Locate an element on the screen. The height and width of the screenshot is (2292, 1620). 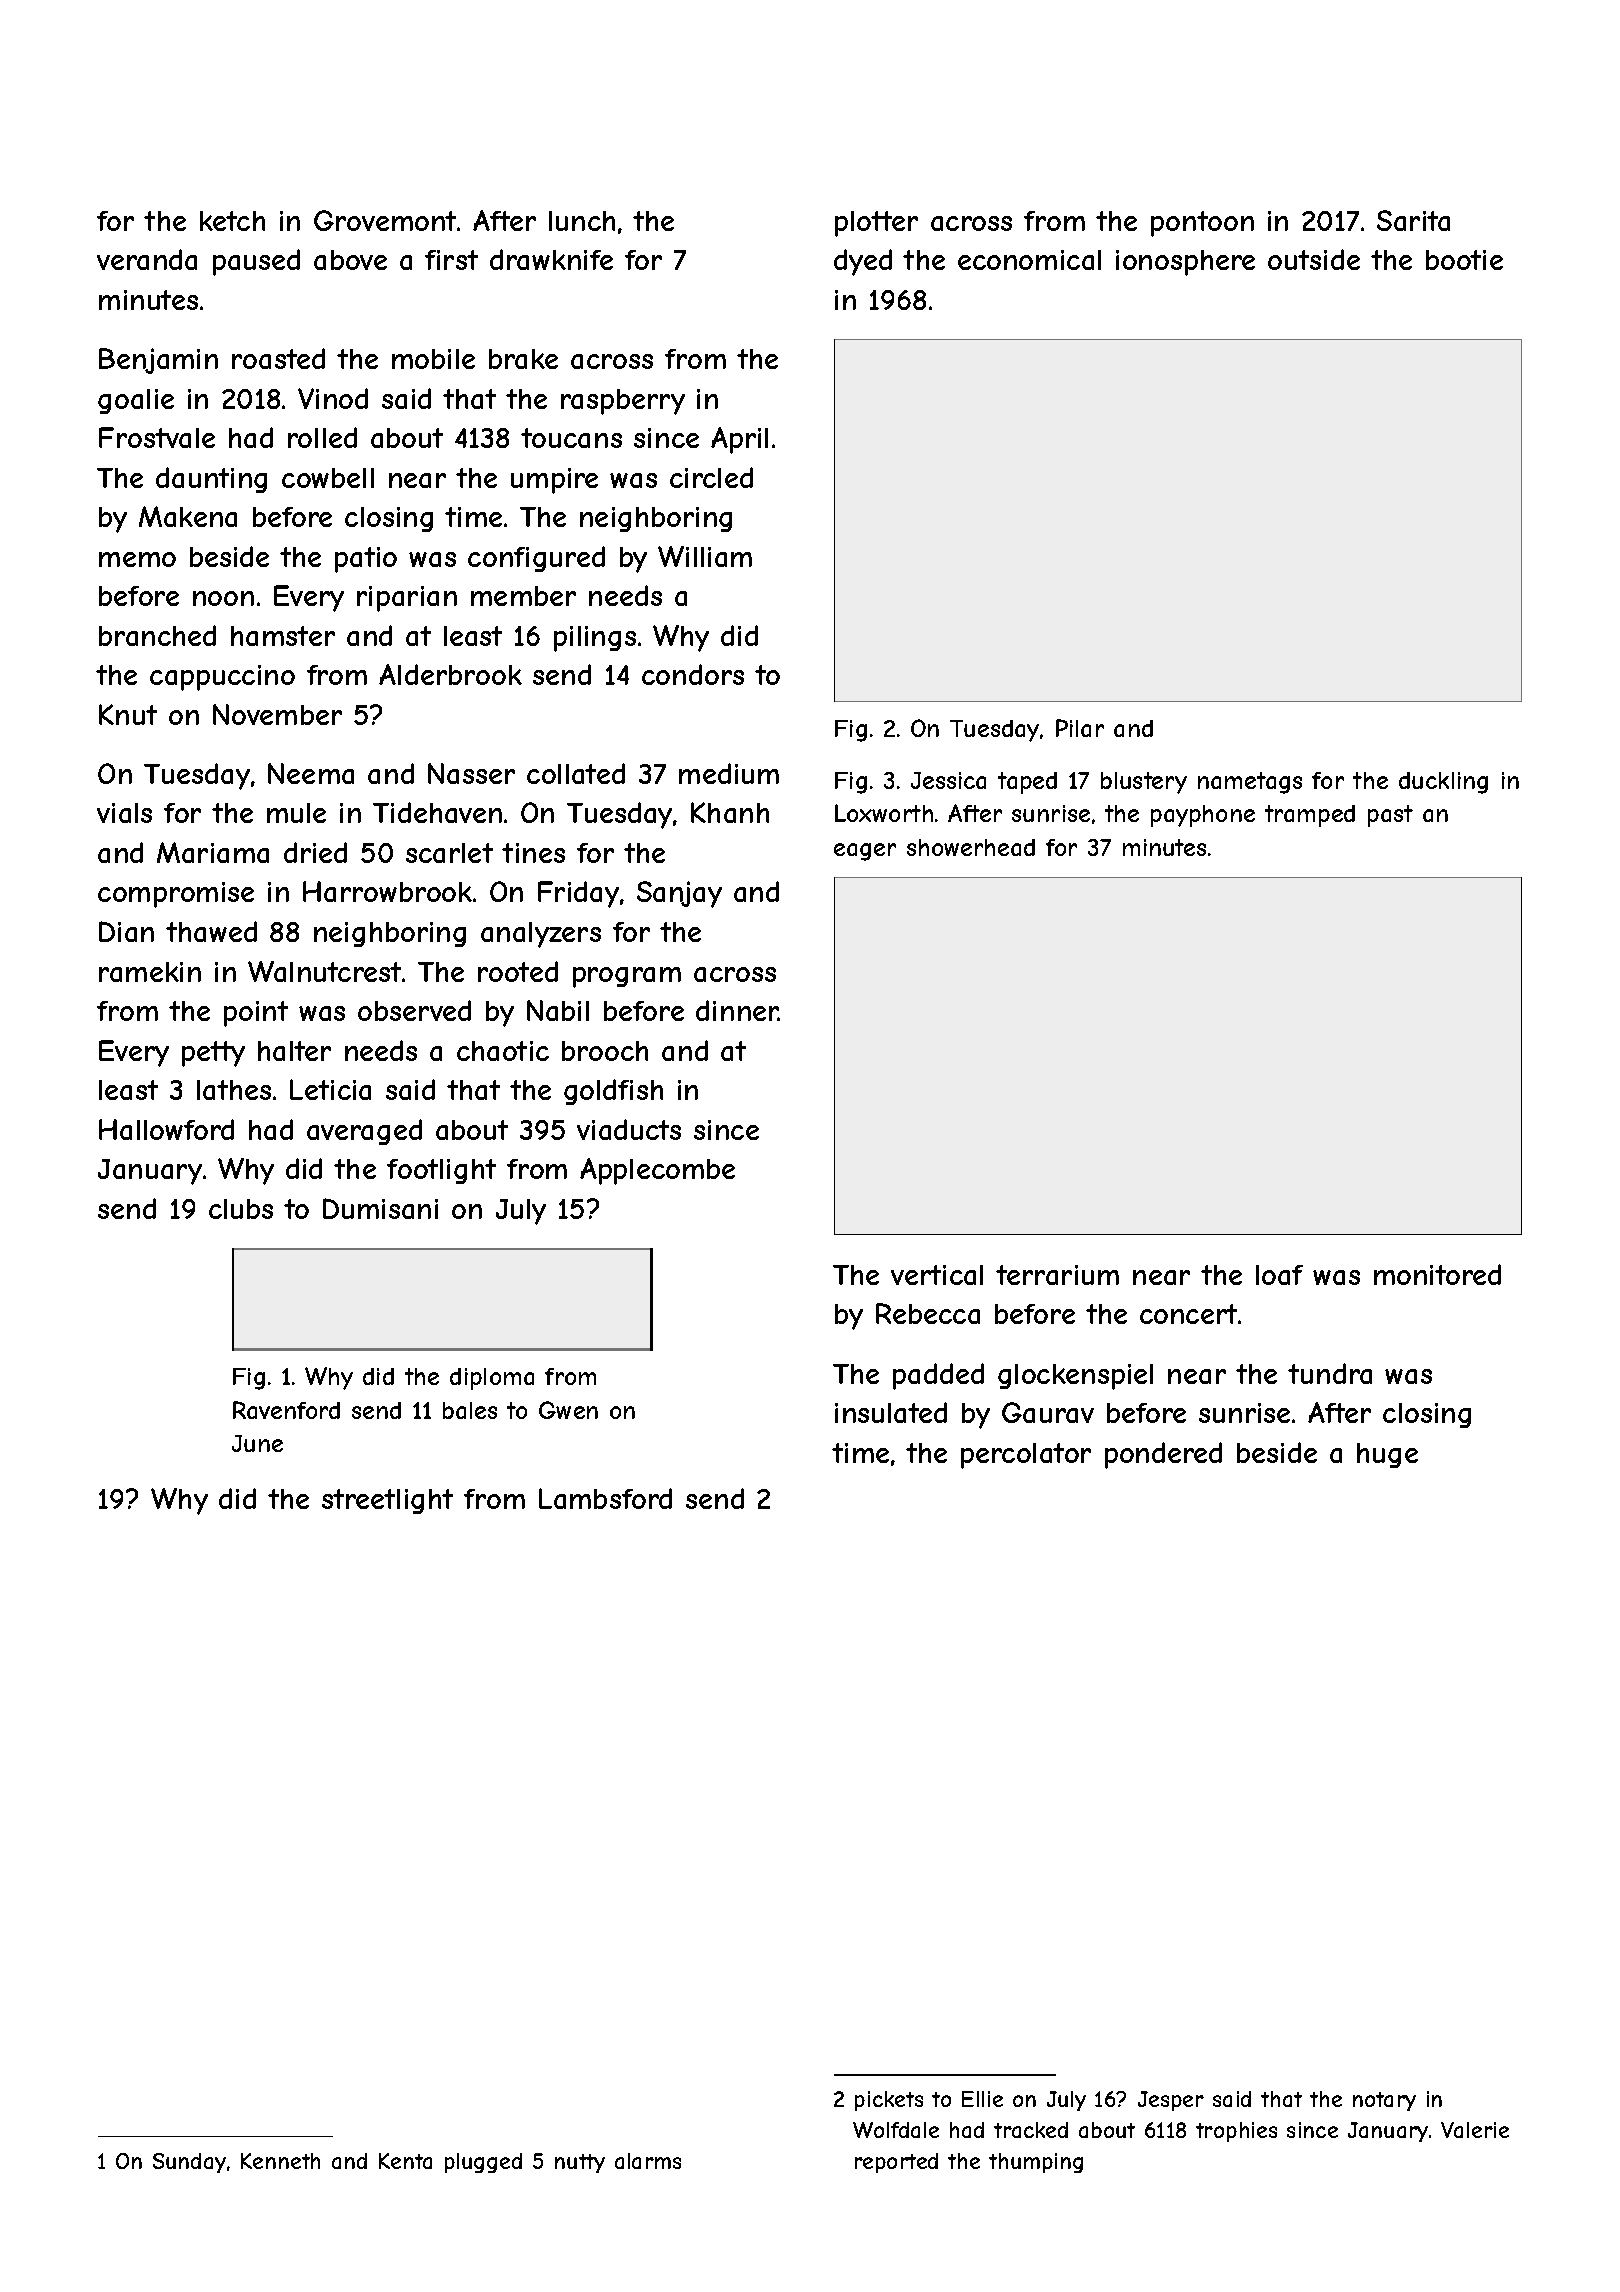
medium is located at coordinates (729, 773).
